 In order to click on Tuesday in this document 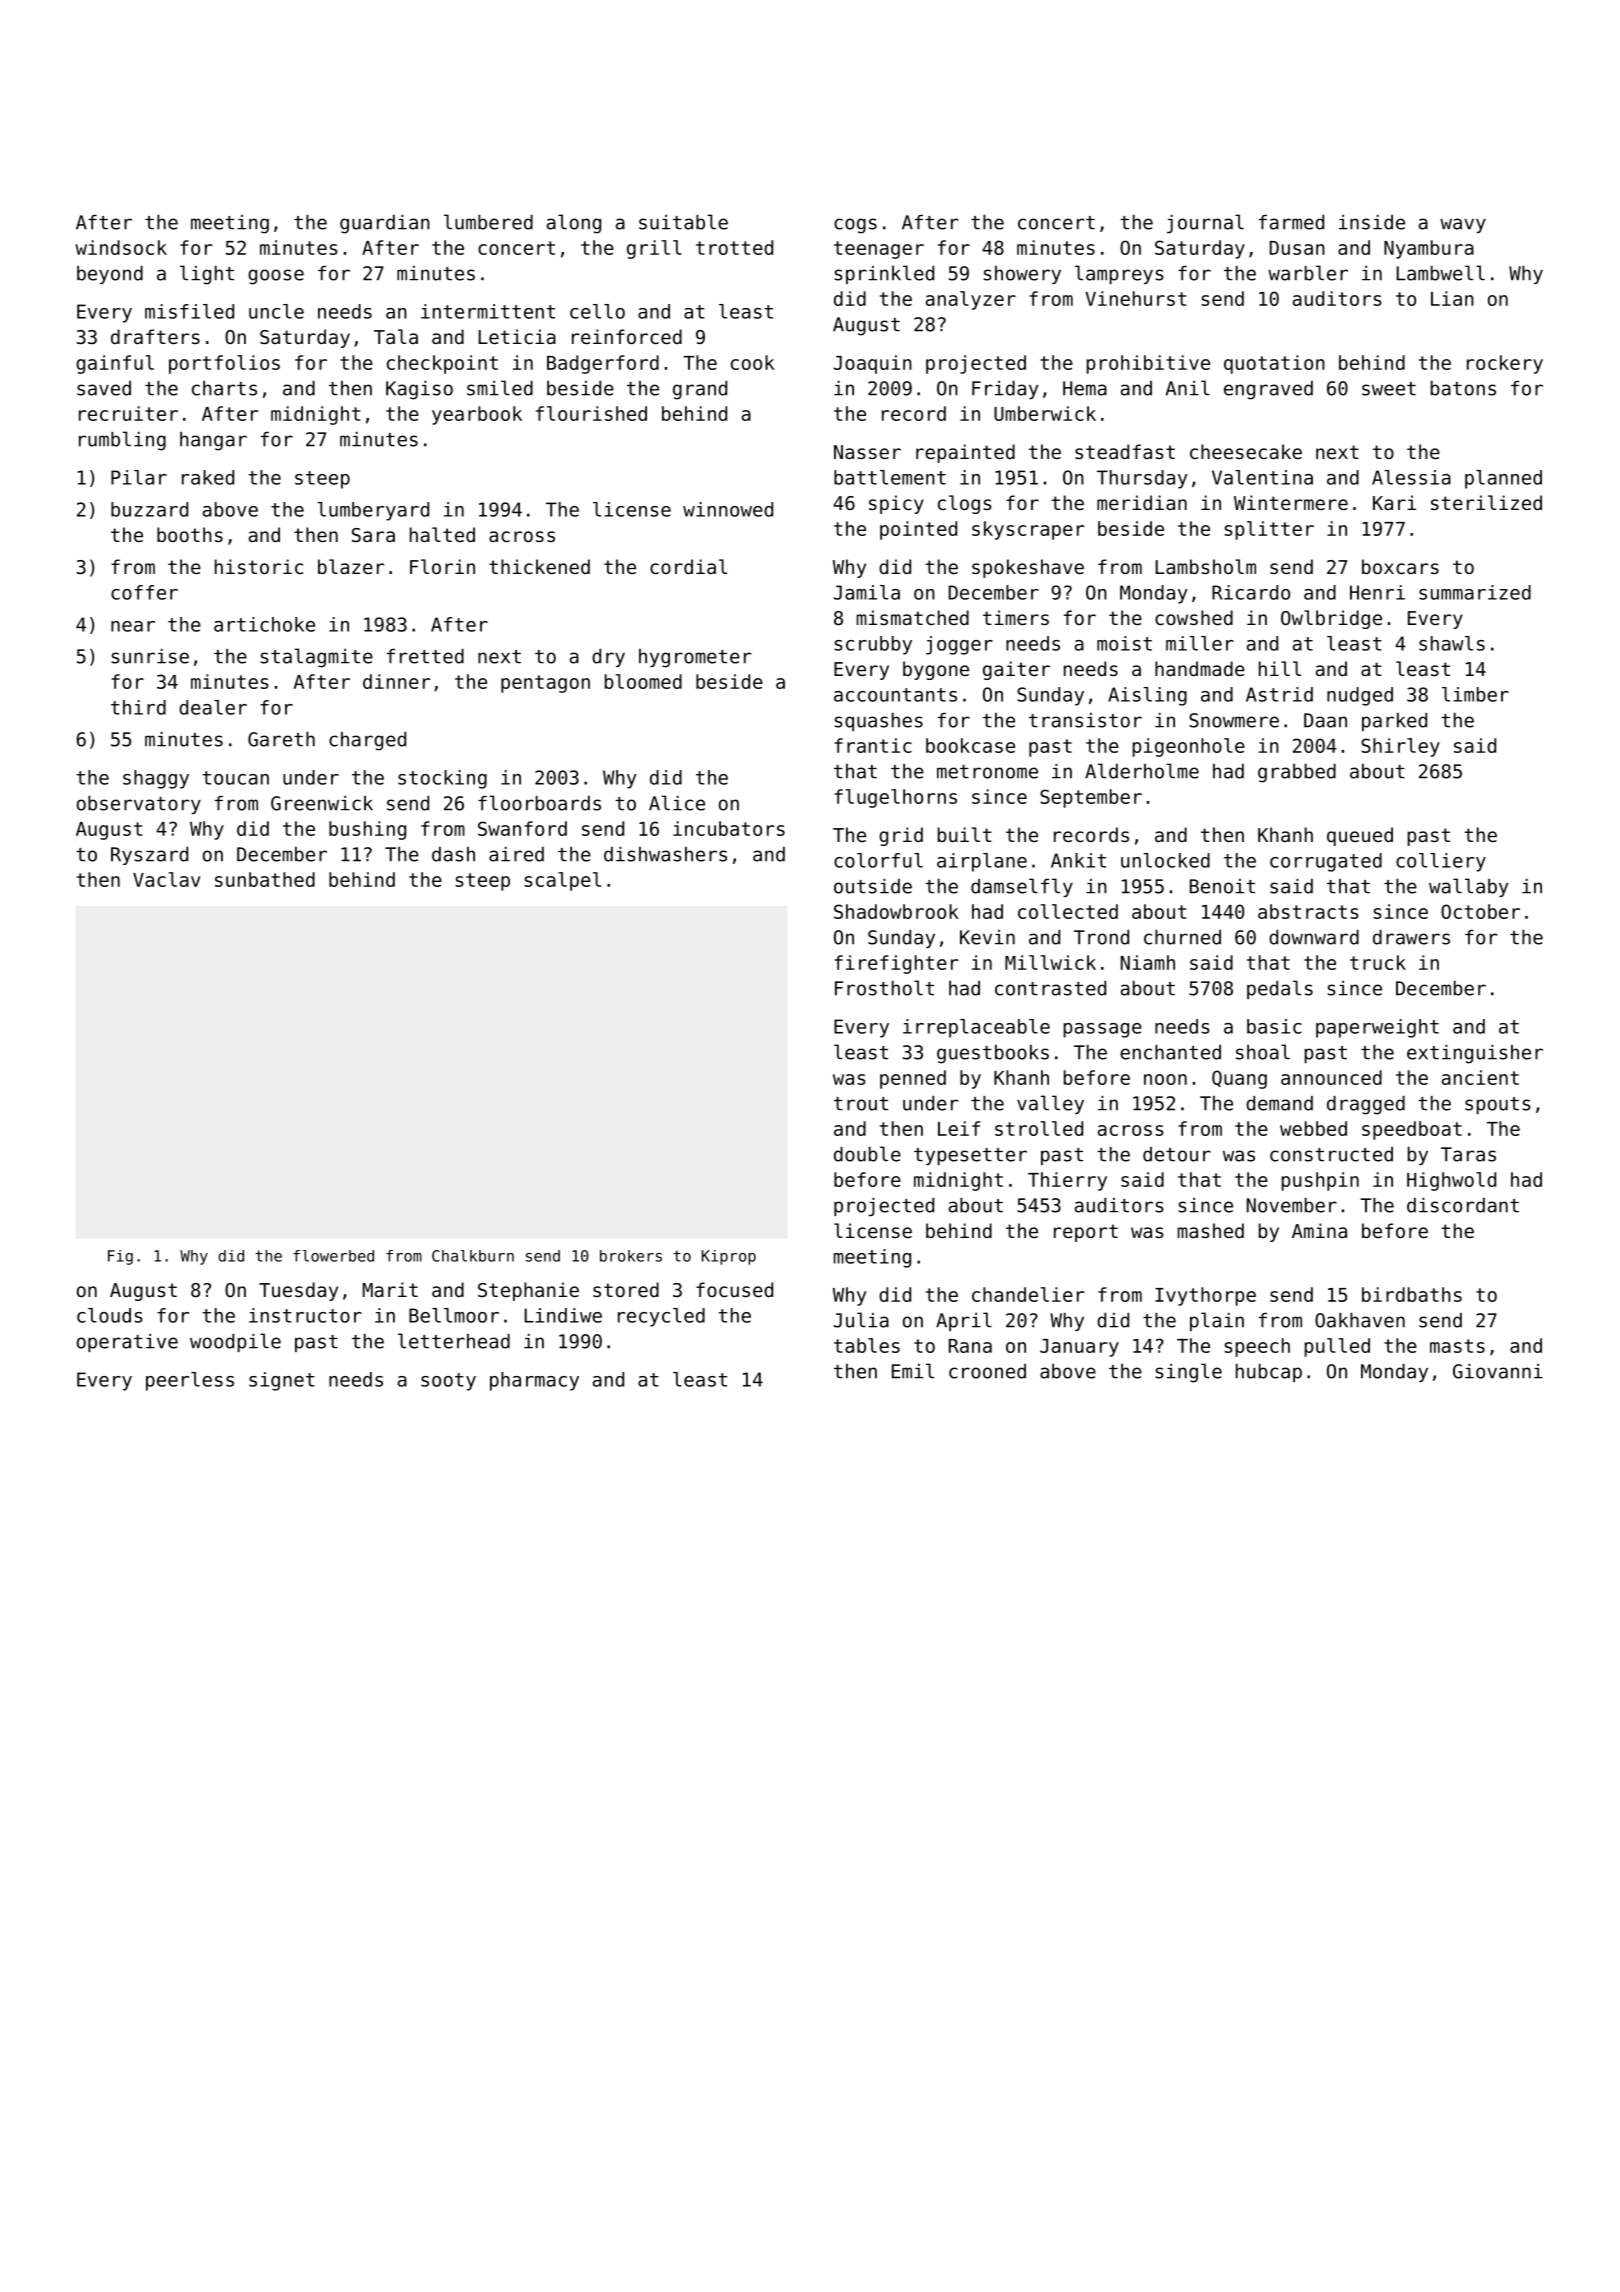, I will do `click(298, 1291)`.
